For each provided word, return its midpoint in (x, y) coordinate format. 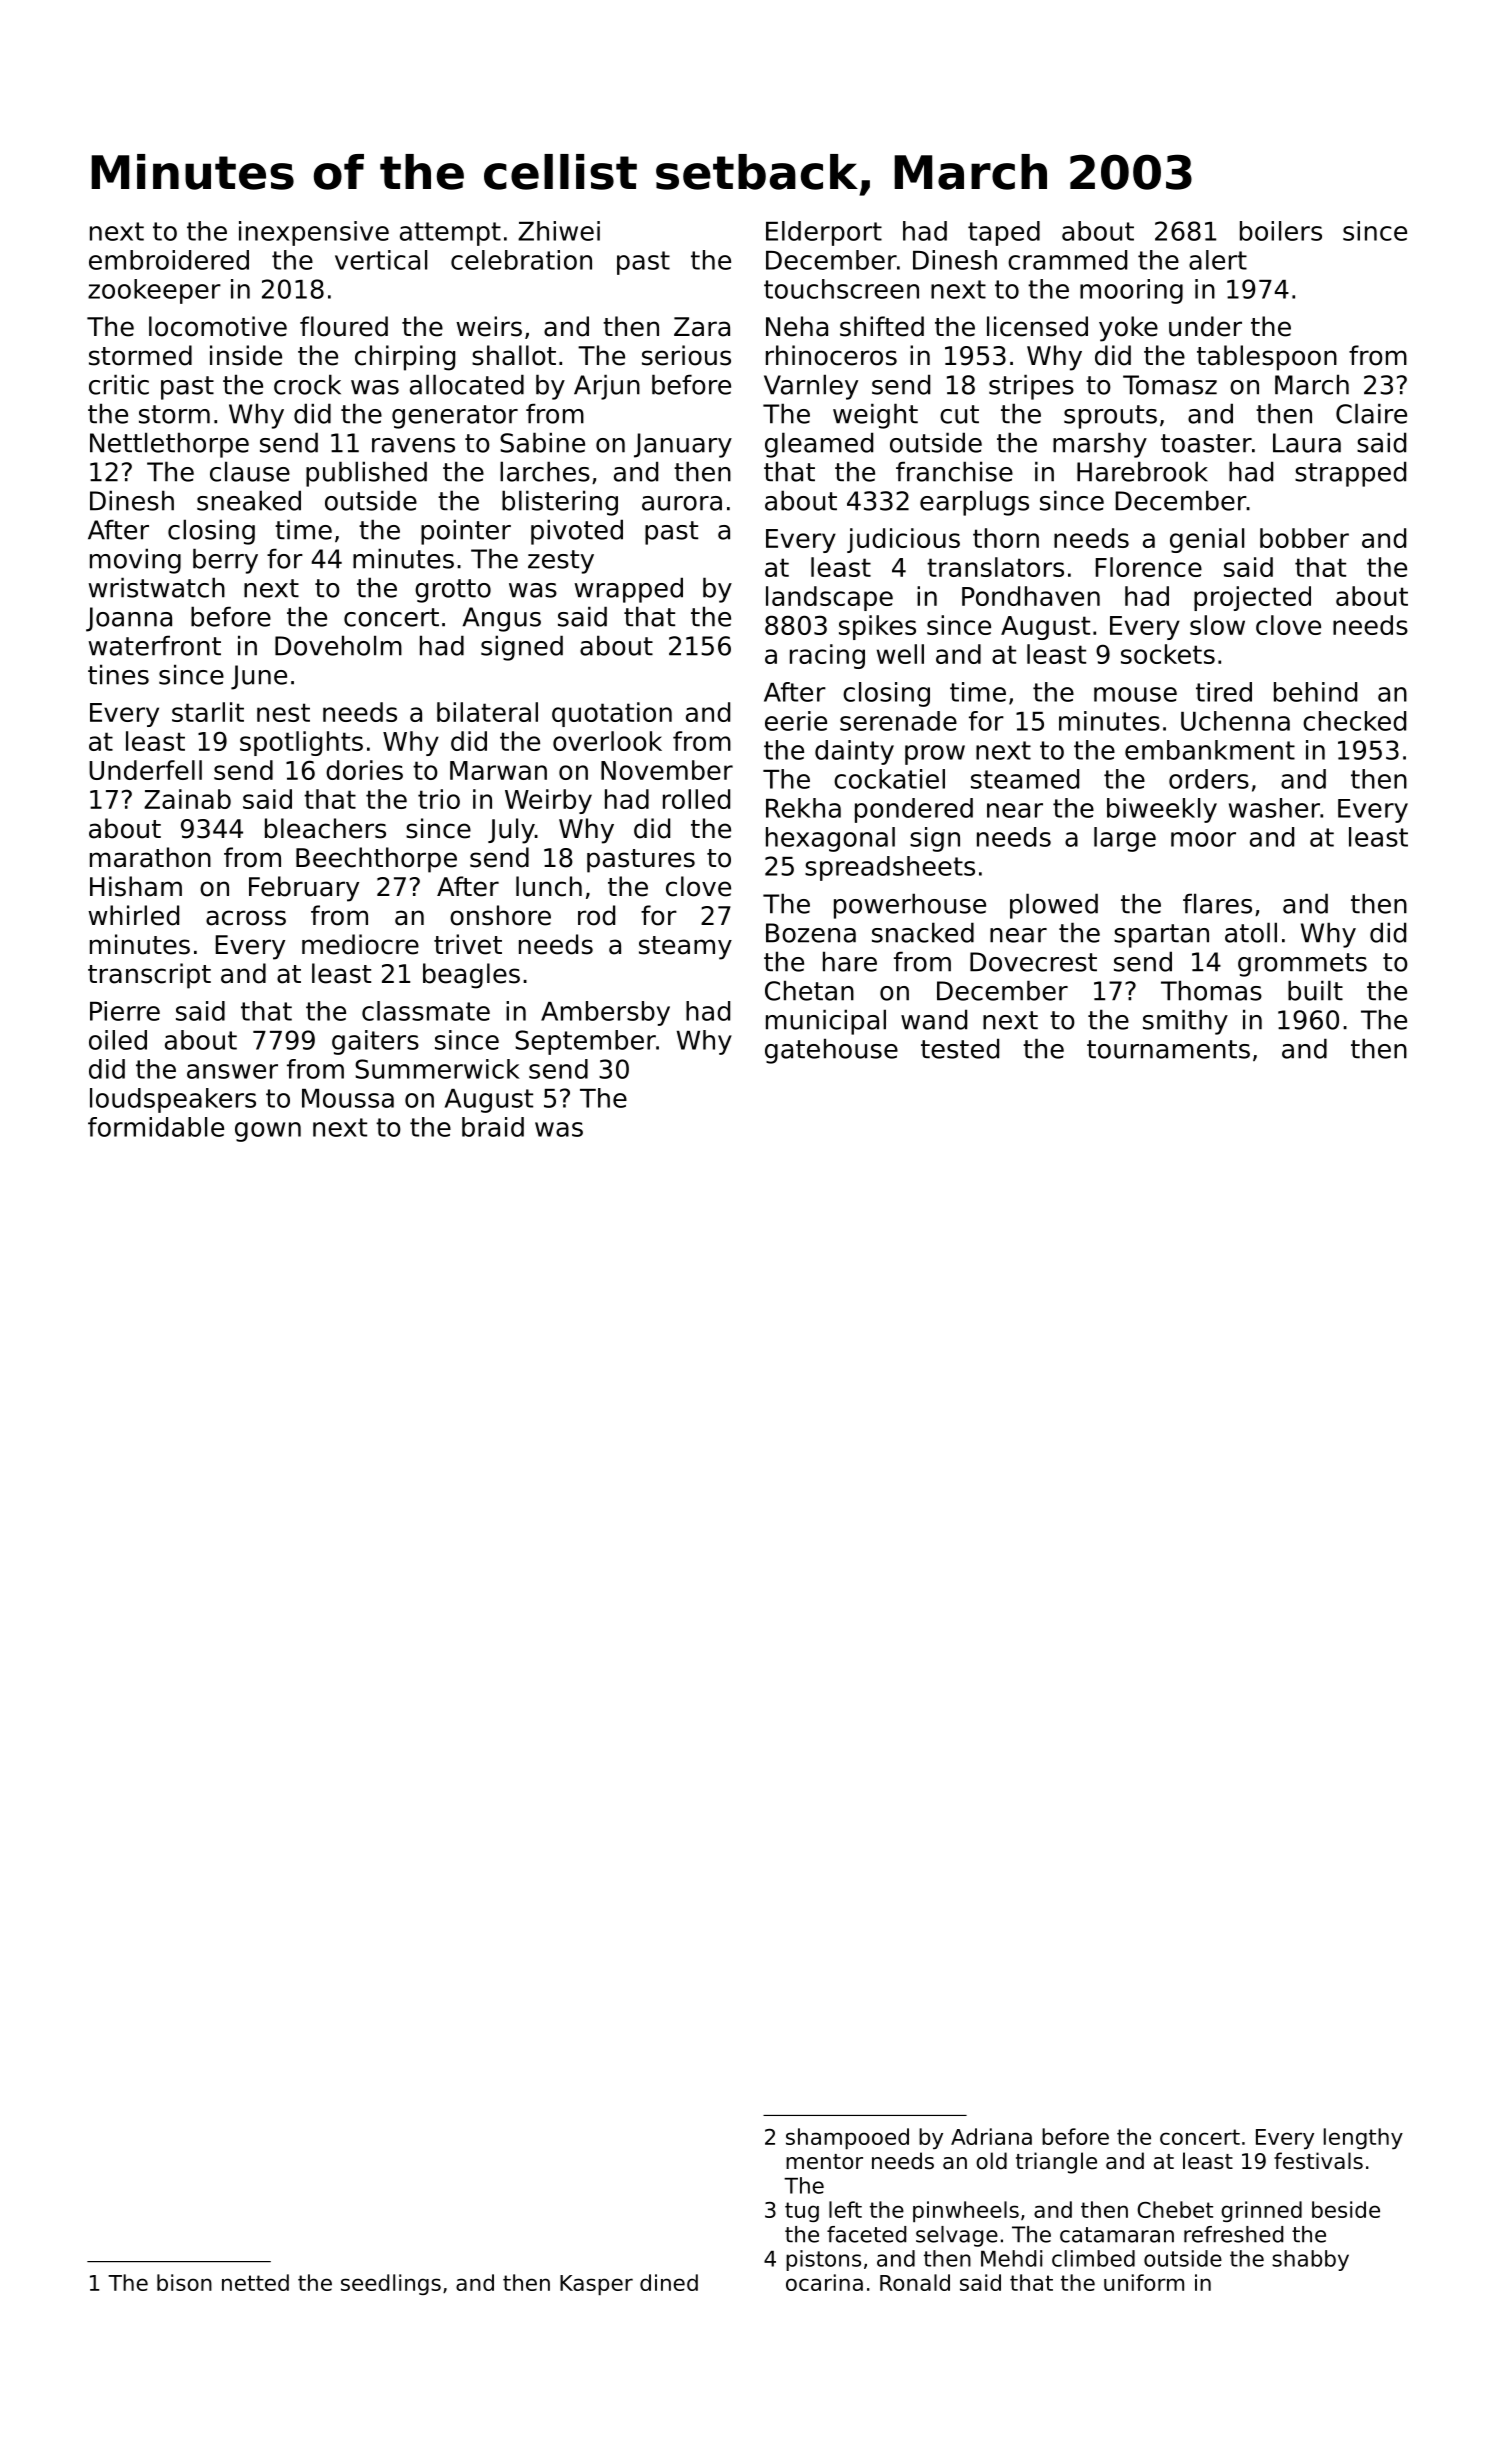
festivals (1318, 2161)
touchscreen (841, 289)
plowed (1054, 906)
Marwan (498, 770)
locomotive (218, 326)
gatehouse (831, 1051)
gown (268, 1132)
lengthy (1363, 2138)
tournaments (1168, 1049)
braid (493, 1127)
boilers (1281, 231)
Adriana (991, 2136)
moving (135, 561)
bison (184, 2282)
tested (960, 1048)
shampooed (847, 2138)
